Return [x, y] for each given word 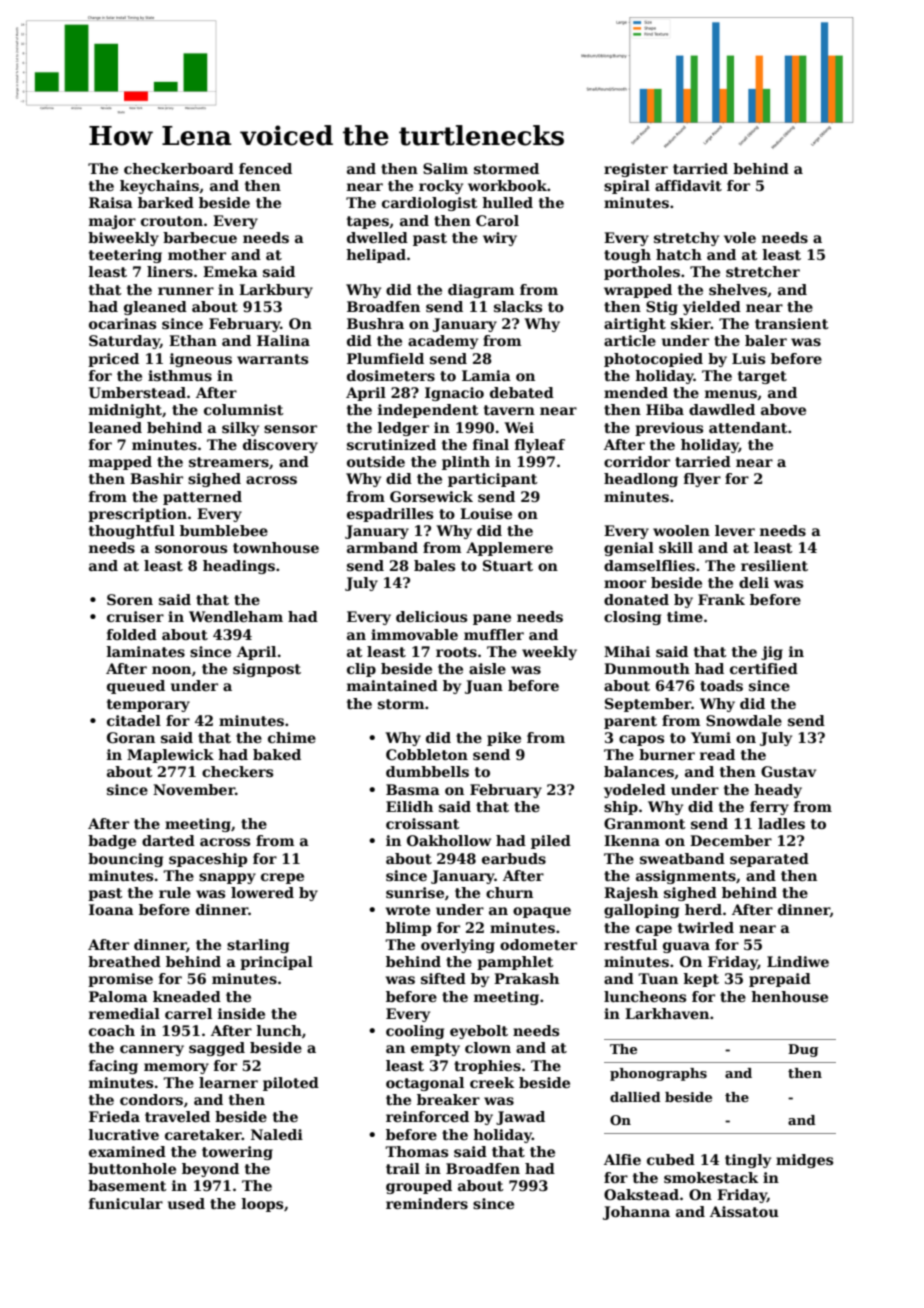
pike [504, 739]
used [186, 1203]
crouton [172, 221]
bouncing [125, 860]
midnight [125, 411]
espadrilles [390, 515]
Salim [445, 168]
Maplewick [170, 756]
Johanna [636, 1213]
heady [778, 791]
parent [630, 722]
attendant [748, 427]
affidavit [688, 185]
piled [551, 842]
